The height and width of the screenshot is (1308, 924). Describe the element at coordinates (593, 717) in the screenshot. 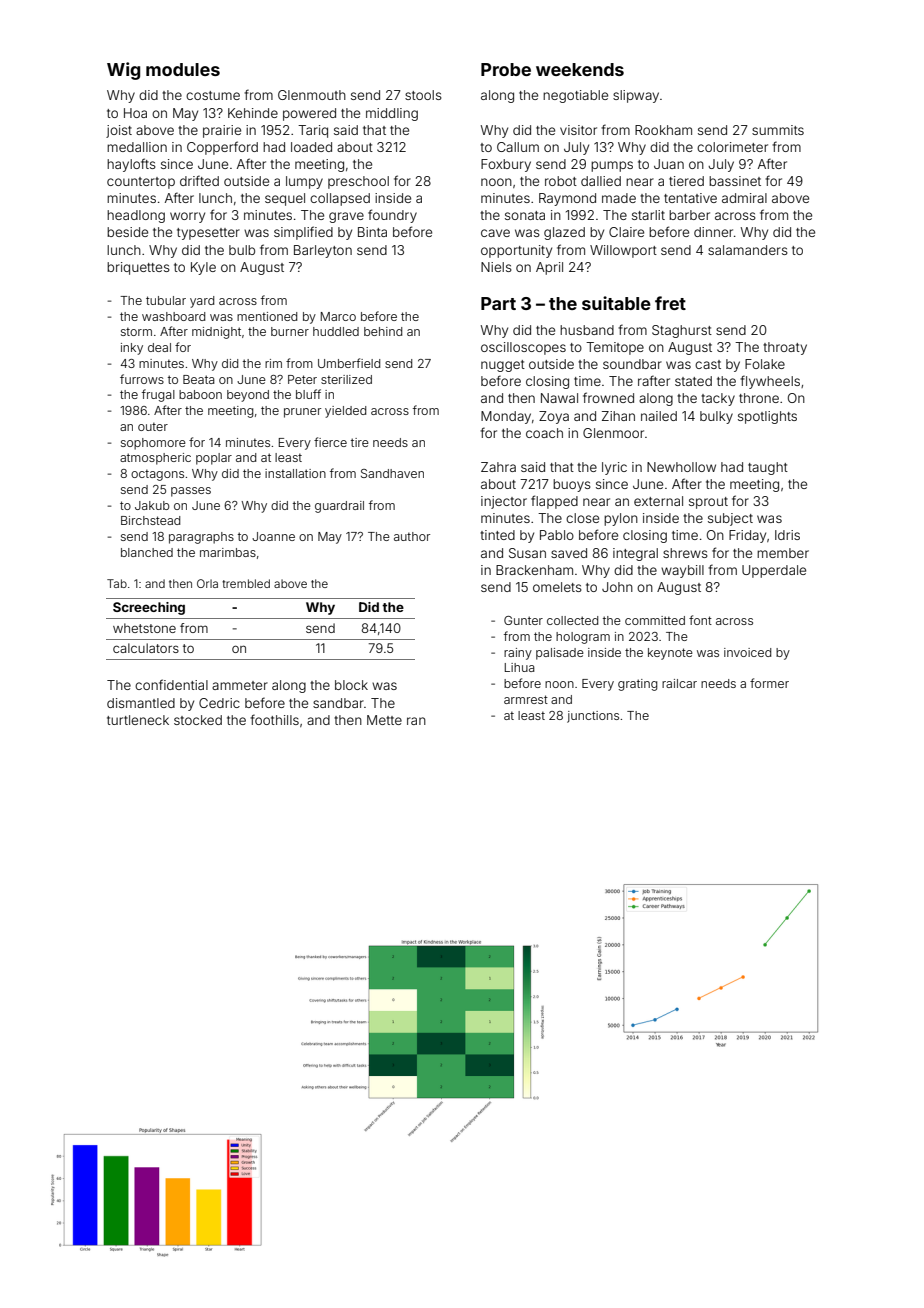

I see `junctions` at that location.
